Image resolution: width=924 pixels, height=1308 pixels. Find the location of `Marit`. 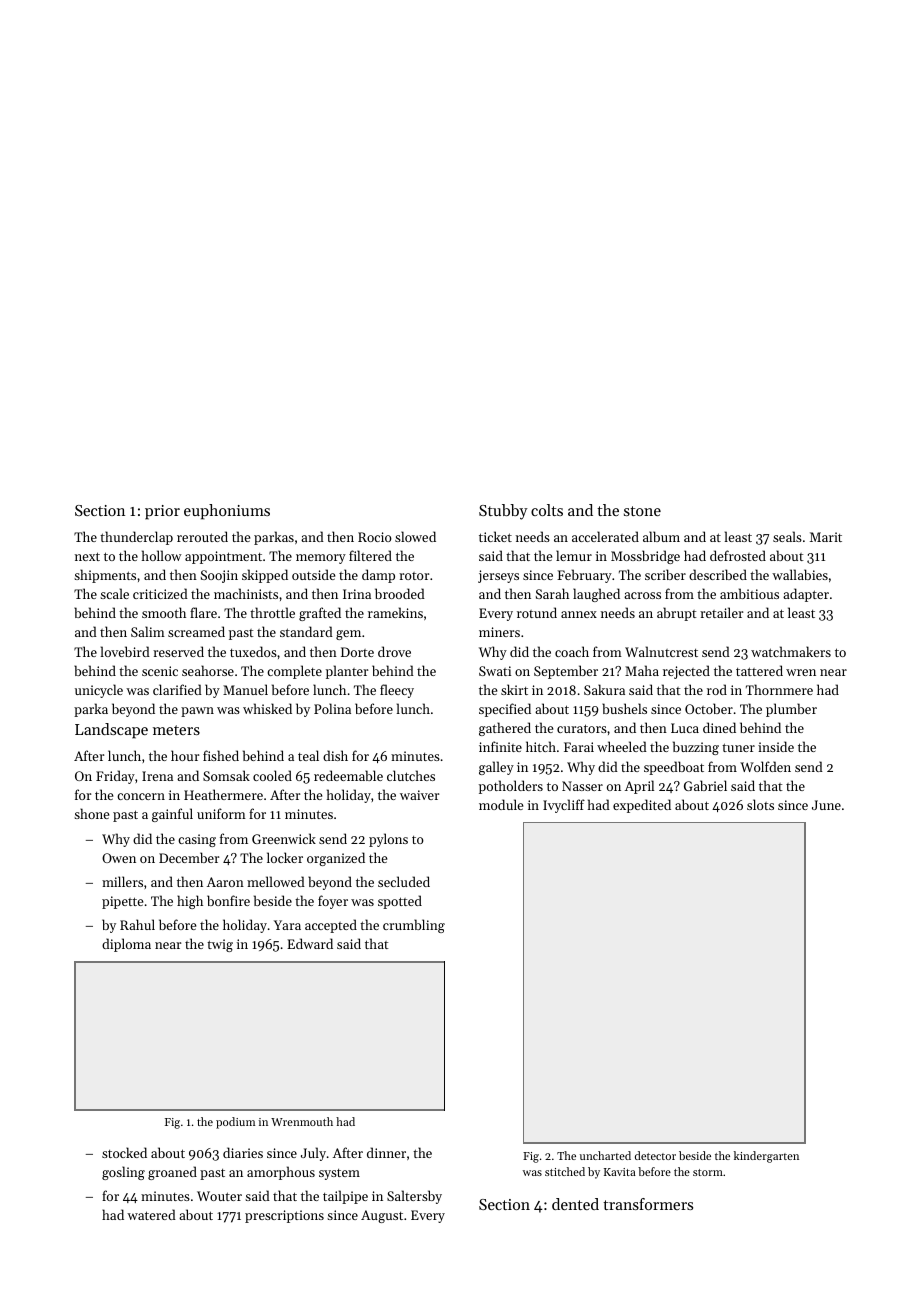

Marit is located at coordinates (826, 537).
